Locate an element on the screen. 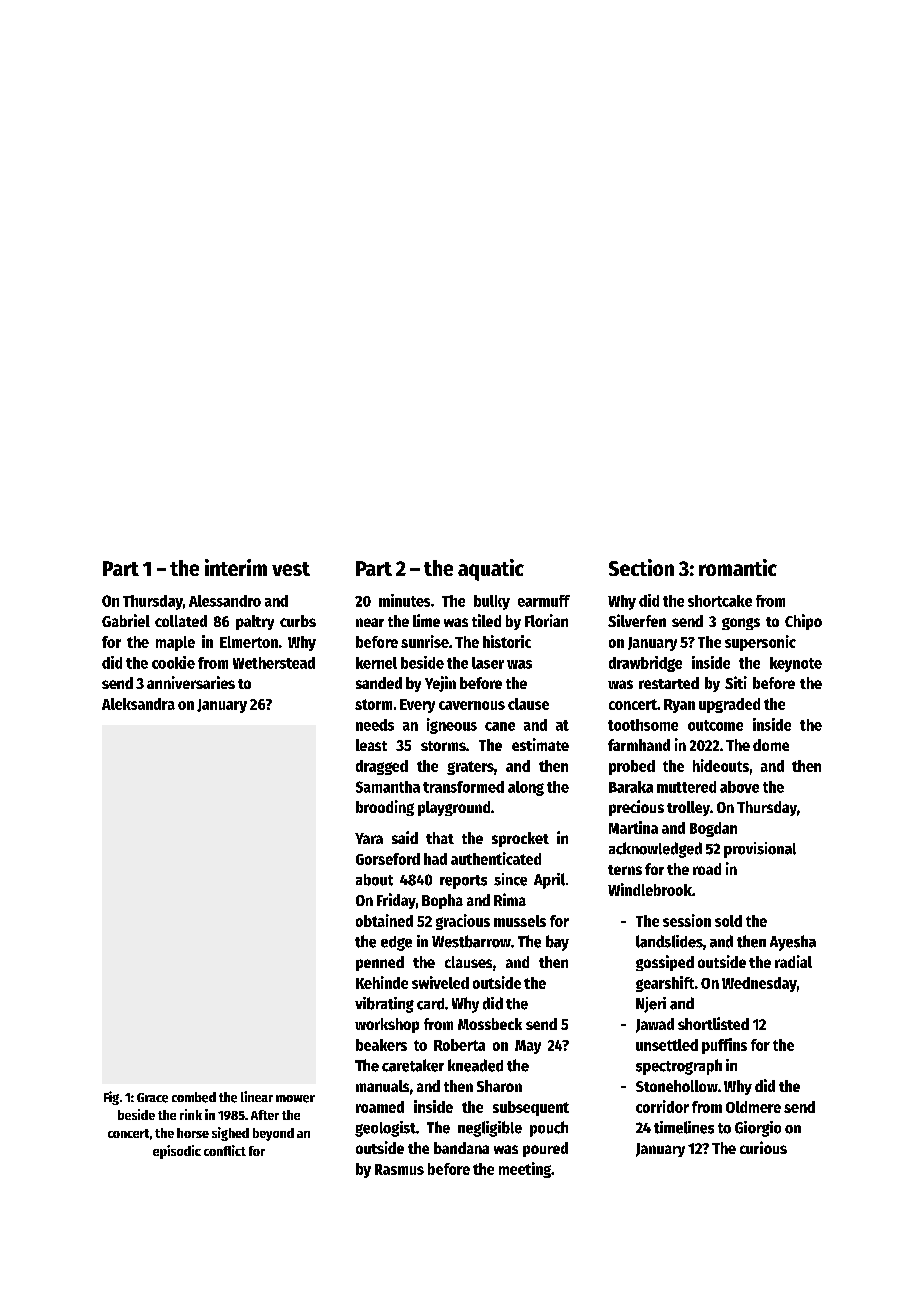  transformed is located at coordinates (463, 787).
